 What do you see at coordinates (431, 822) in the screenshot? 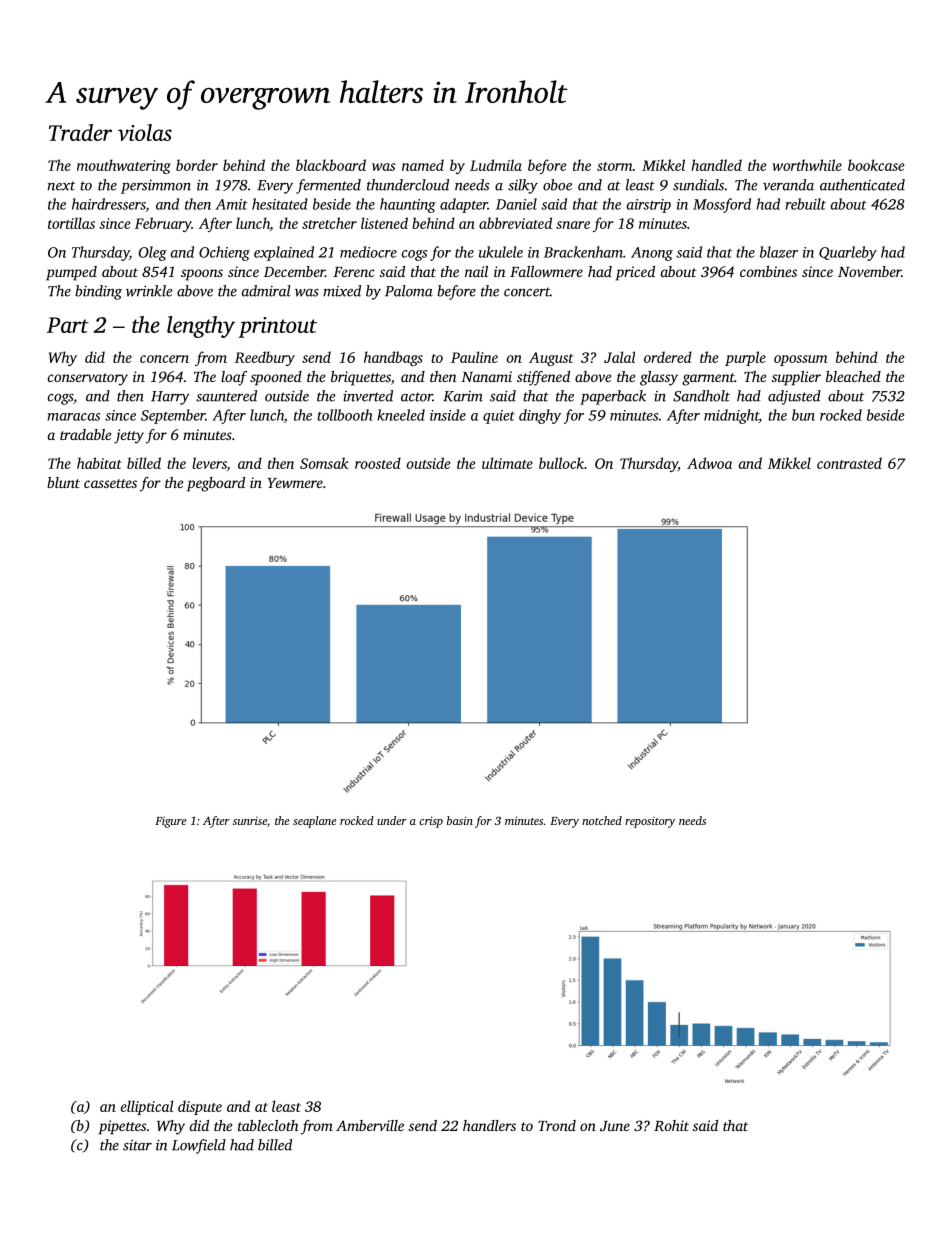
I see `crisp` at bounding box center [431, 822].
